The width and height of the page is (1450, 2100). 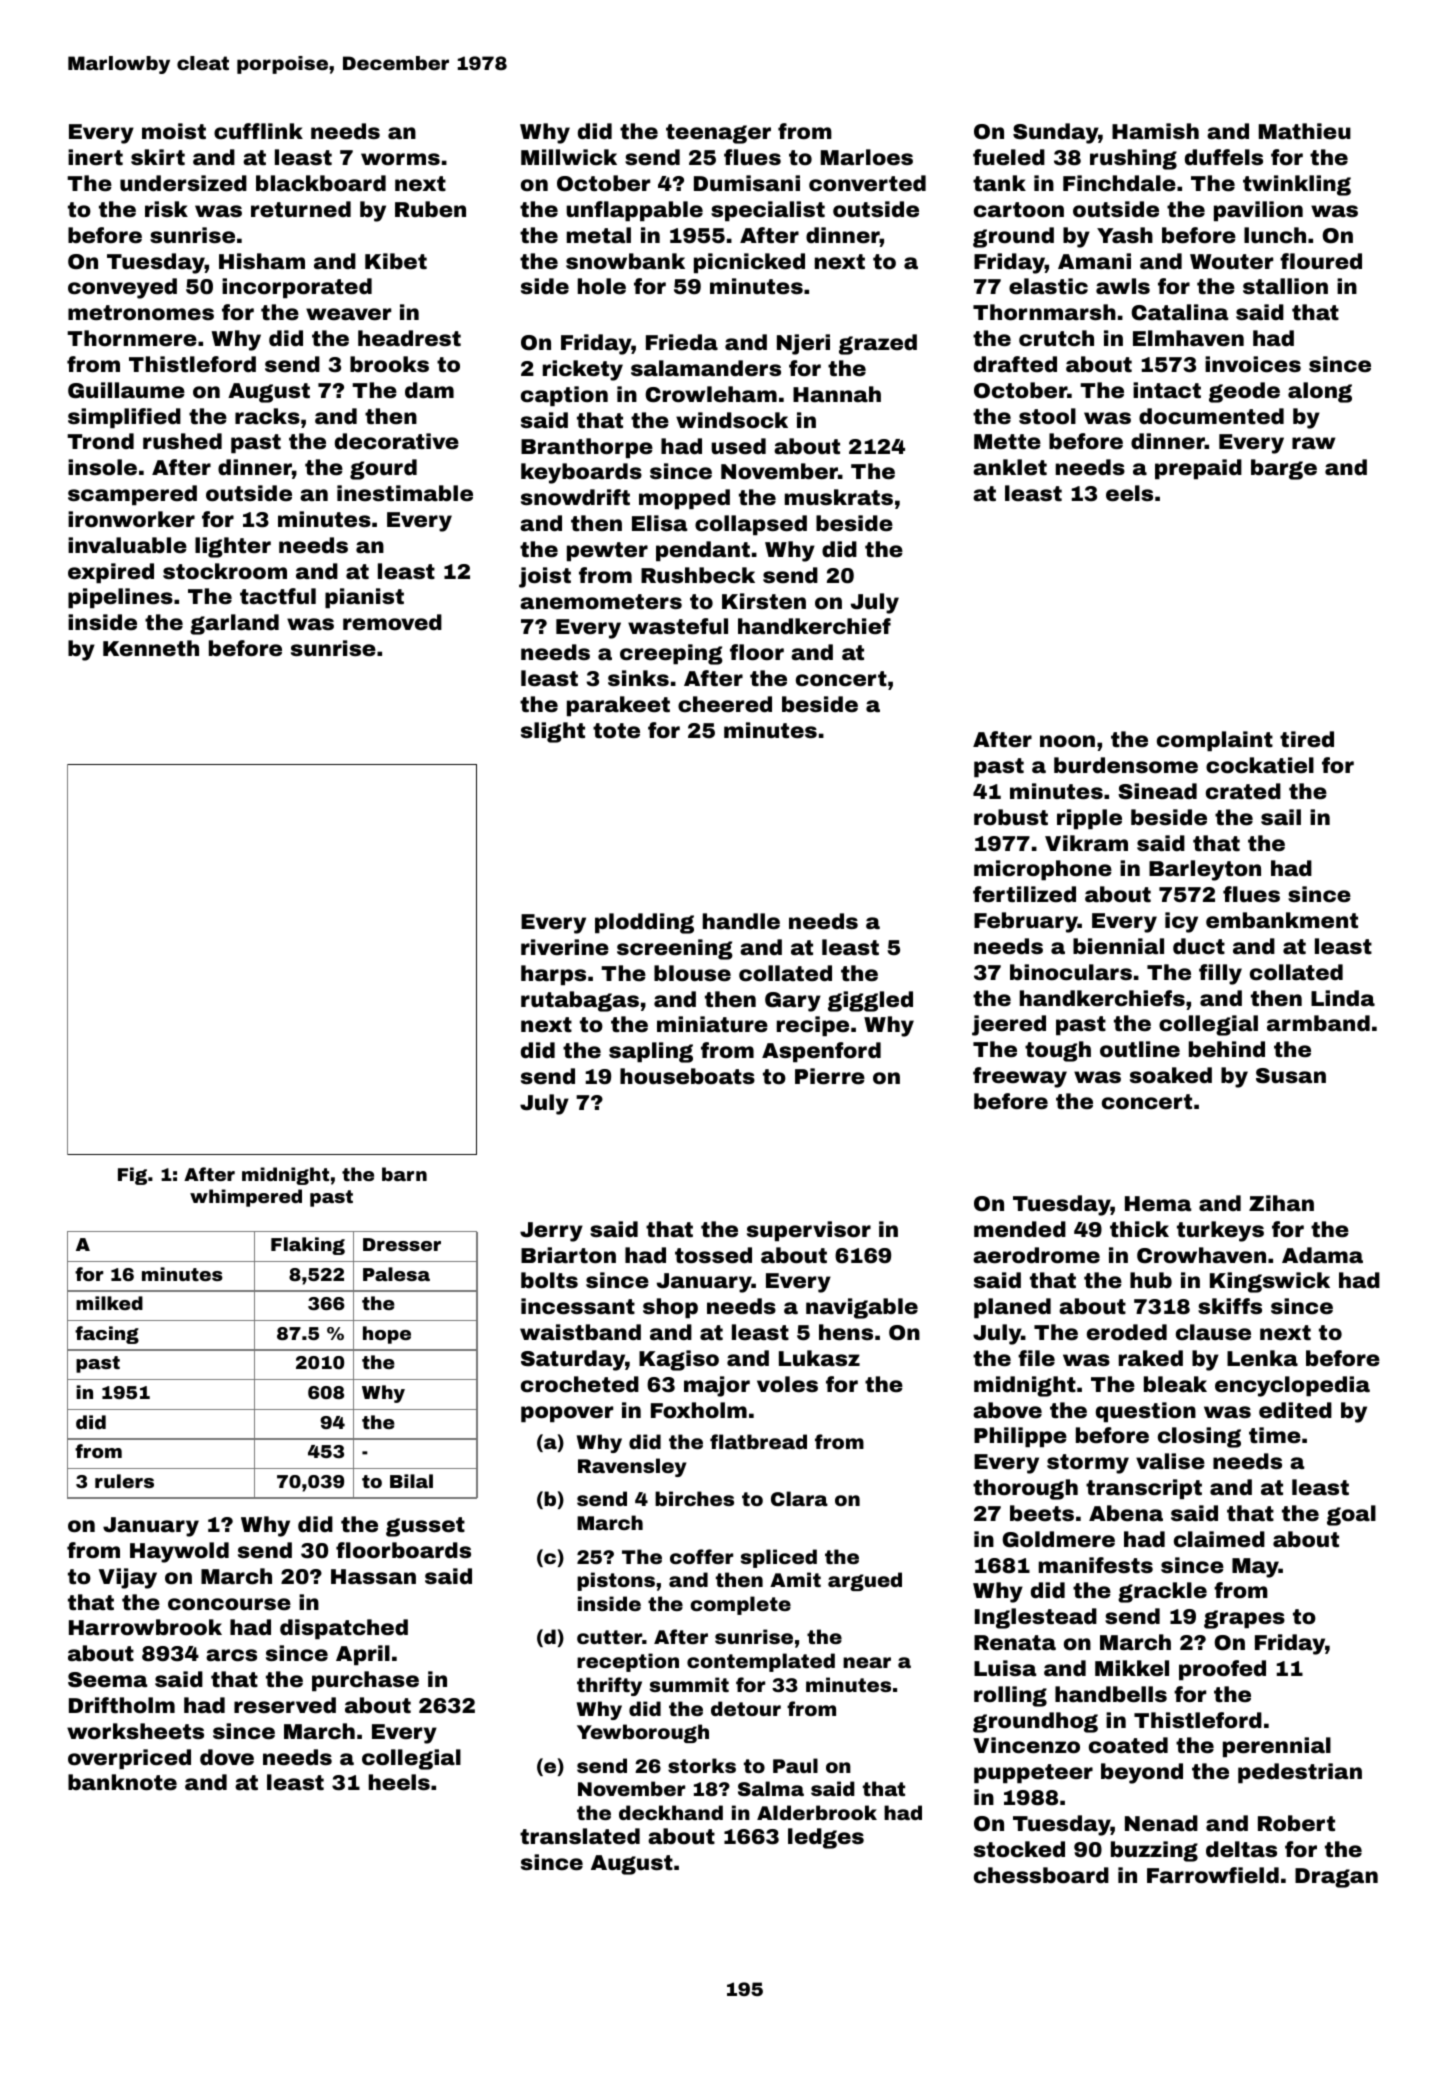 What do you see at coordinates (231, 1655) in the page?
I see `arcs` at bounding box center [231, 1655].
